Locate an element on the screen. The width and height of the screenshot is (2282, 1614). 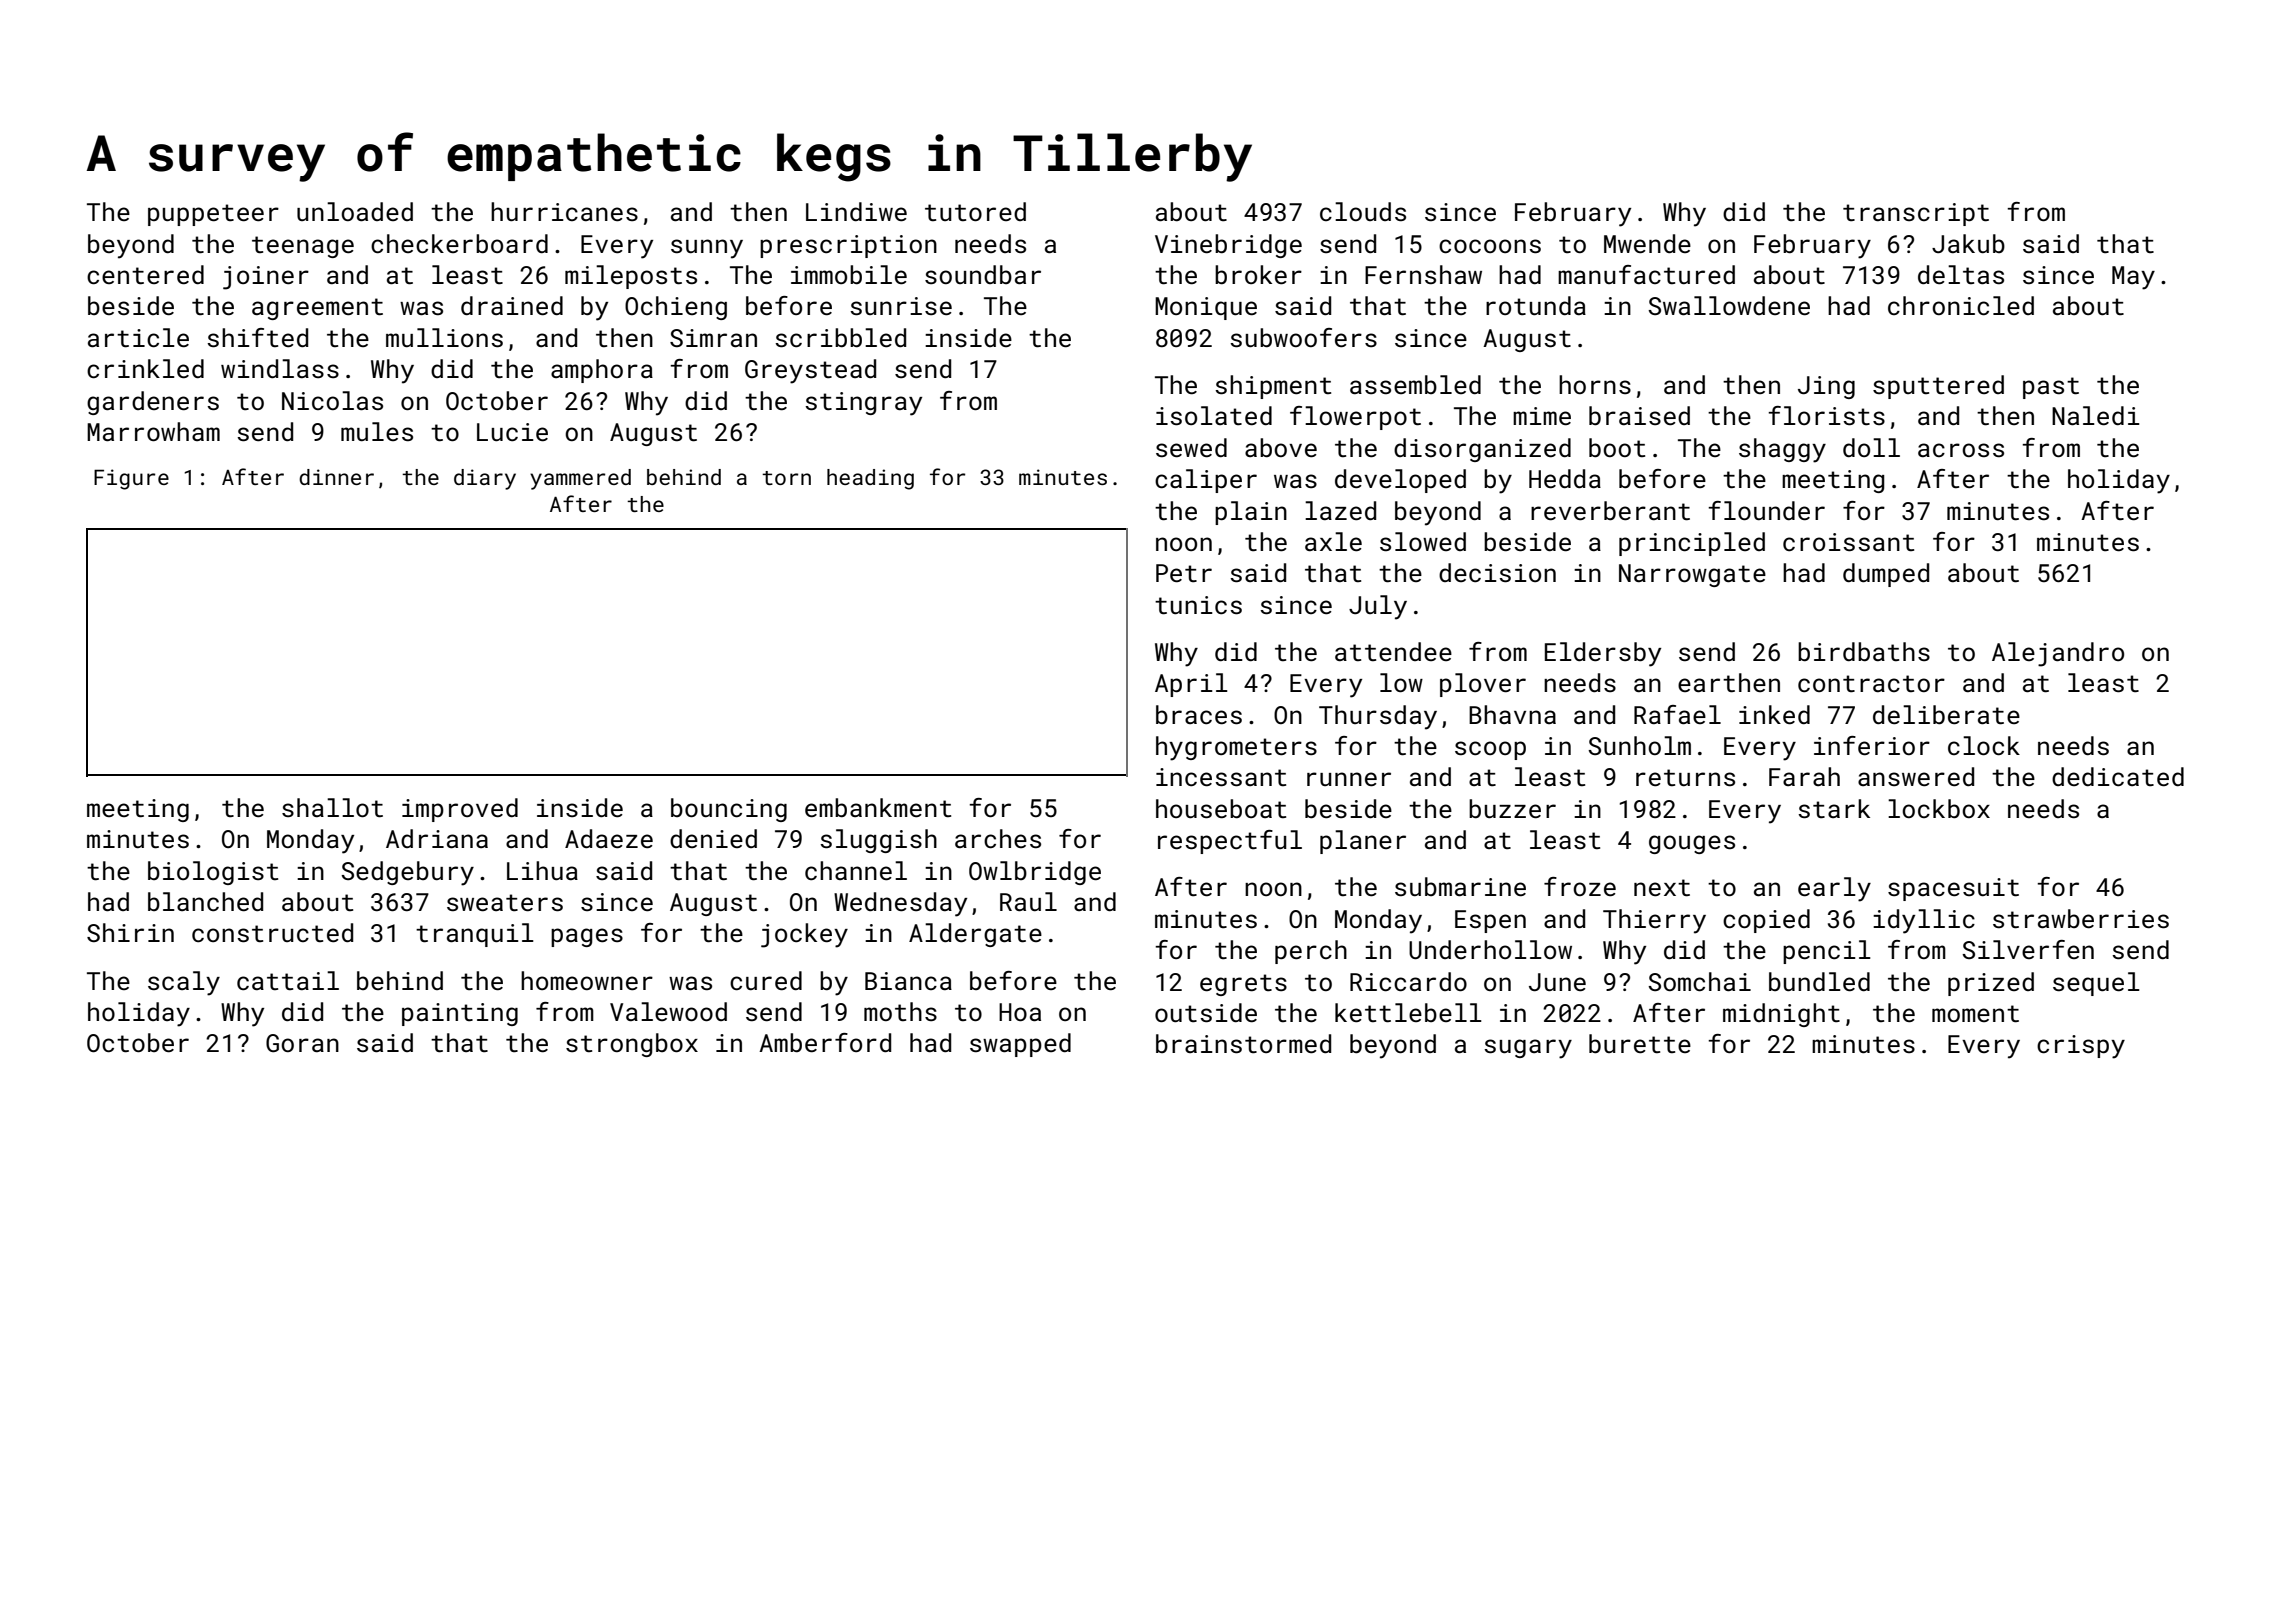
Goran is located at coordinates (302, 1043).
